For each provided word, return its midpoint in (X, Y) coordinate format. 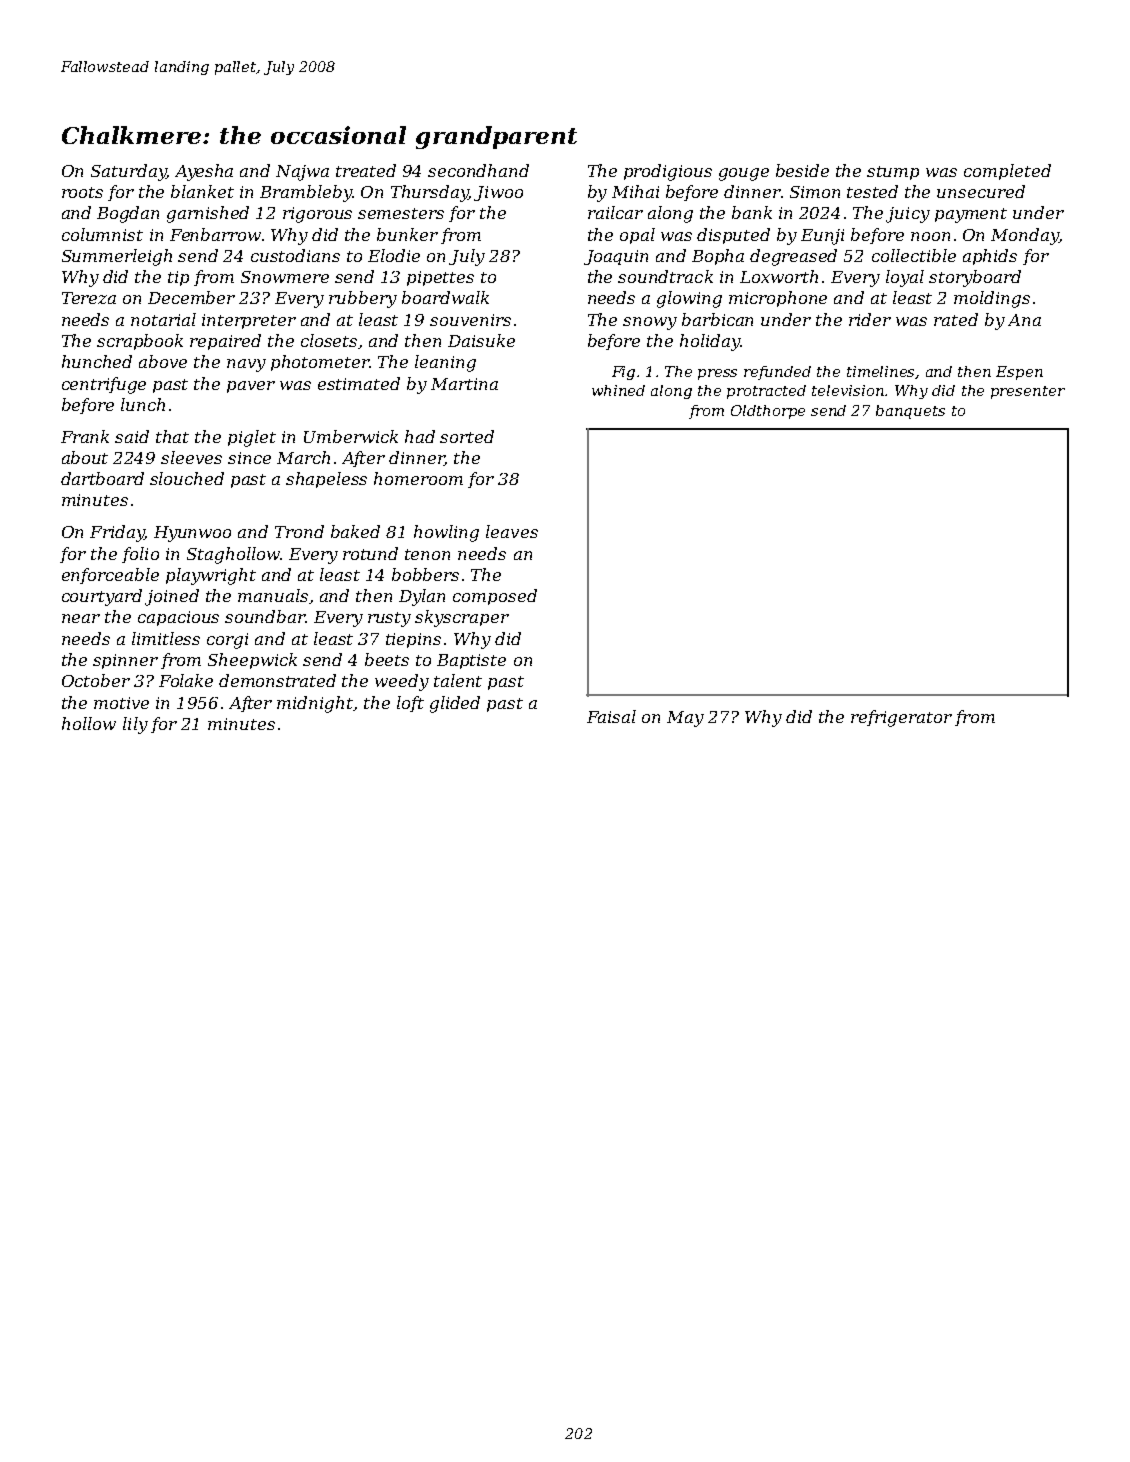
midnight (315, 704)
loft (410, 704)
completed (1007, 172)
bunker (407, 234)
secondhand (478, 170)
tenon (427, 554)
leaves (512, 531)
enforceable (110, 576)
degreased (793, 257)
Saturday (128, 172)
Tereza (89, 298)
